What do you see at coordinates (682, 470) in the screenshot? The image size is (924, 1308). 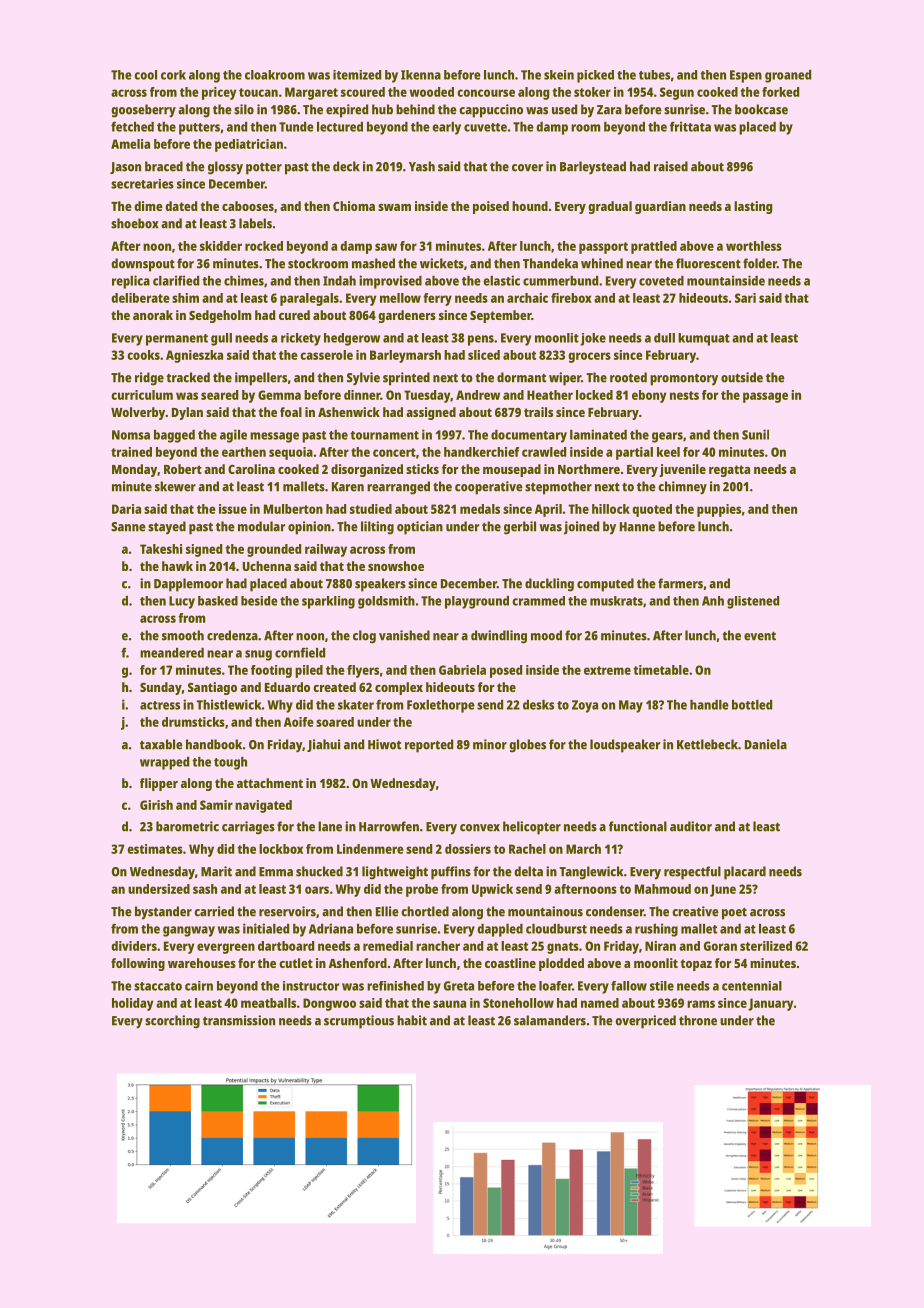 I see `juvenile` at bounding box center [682, 470].
